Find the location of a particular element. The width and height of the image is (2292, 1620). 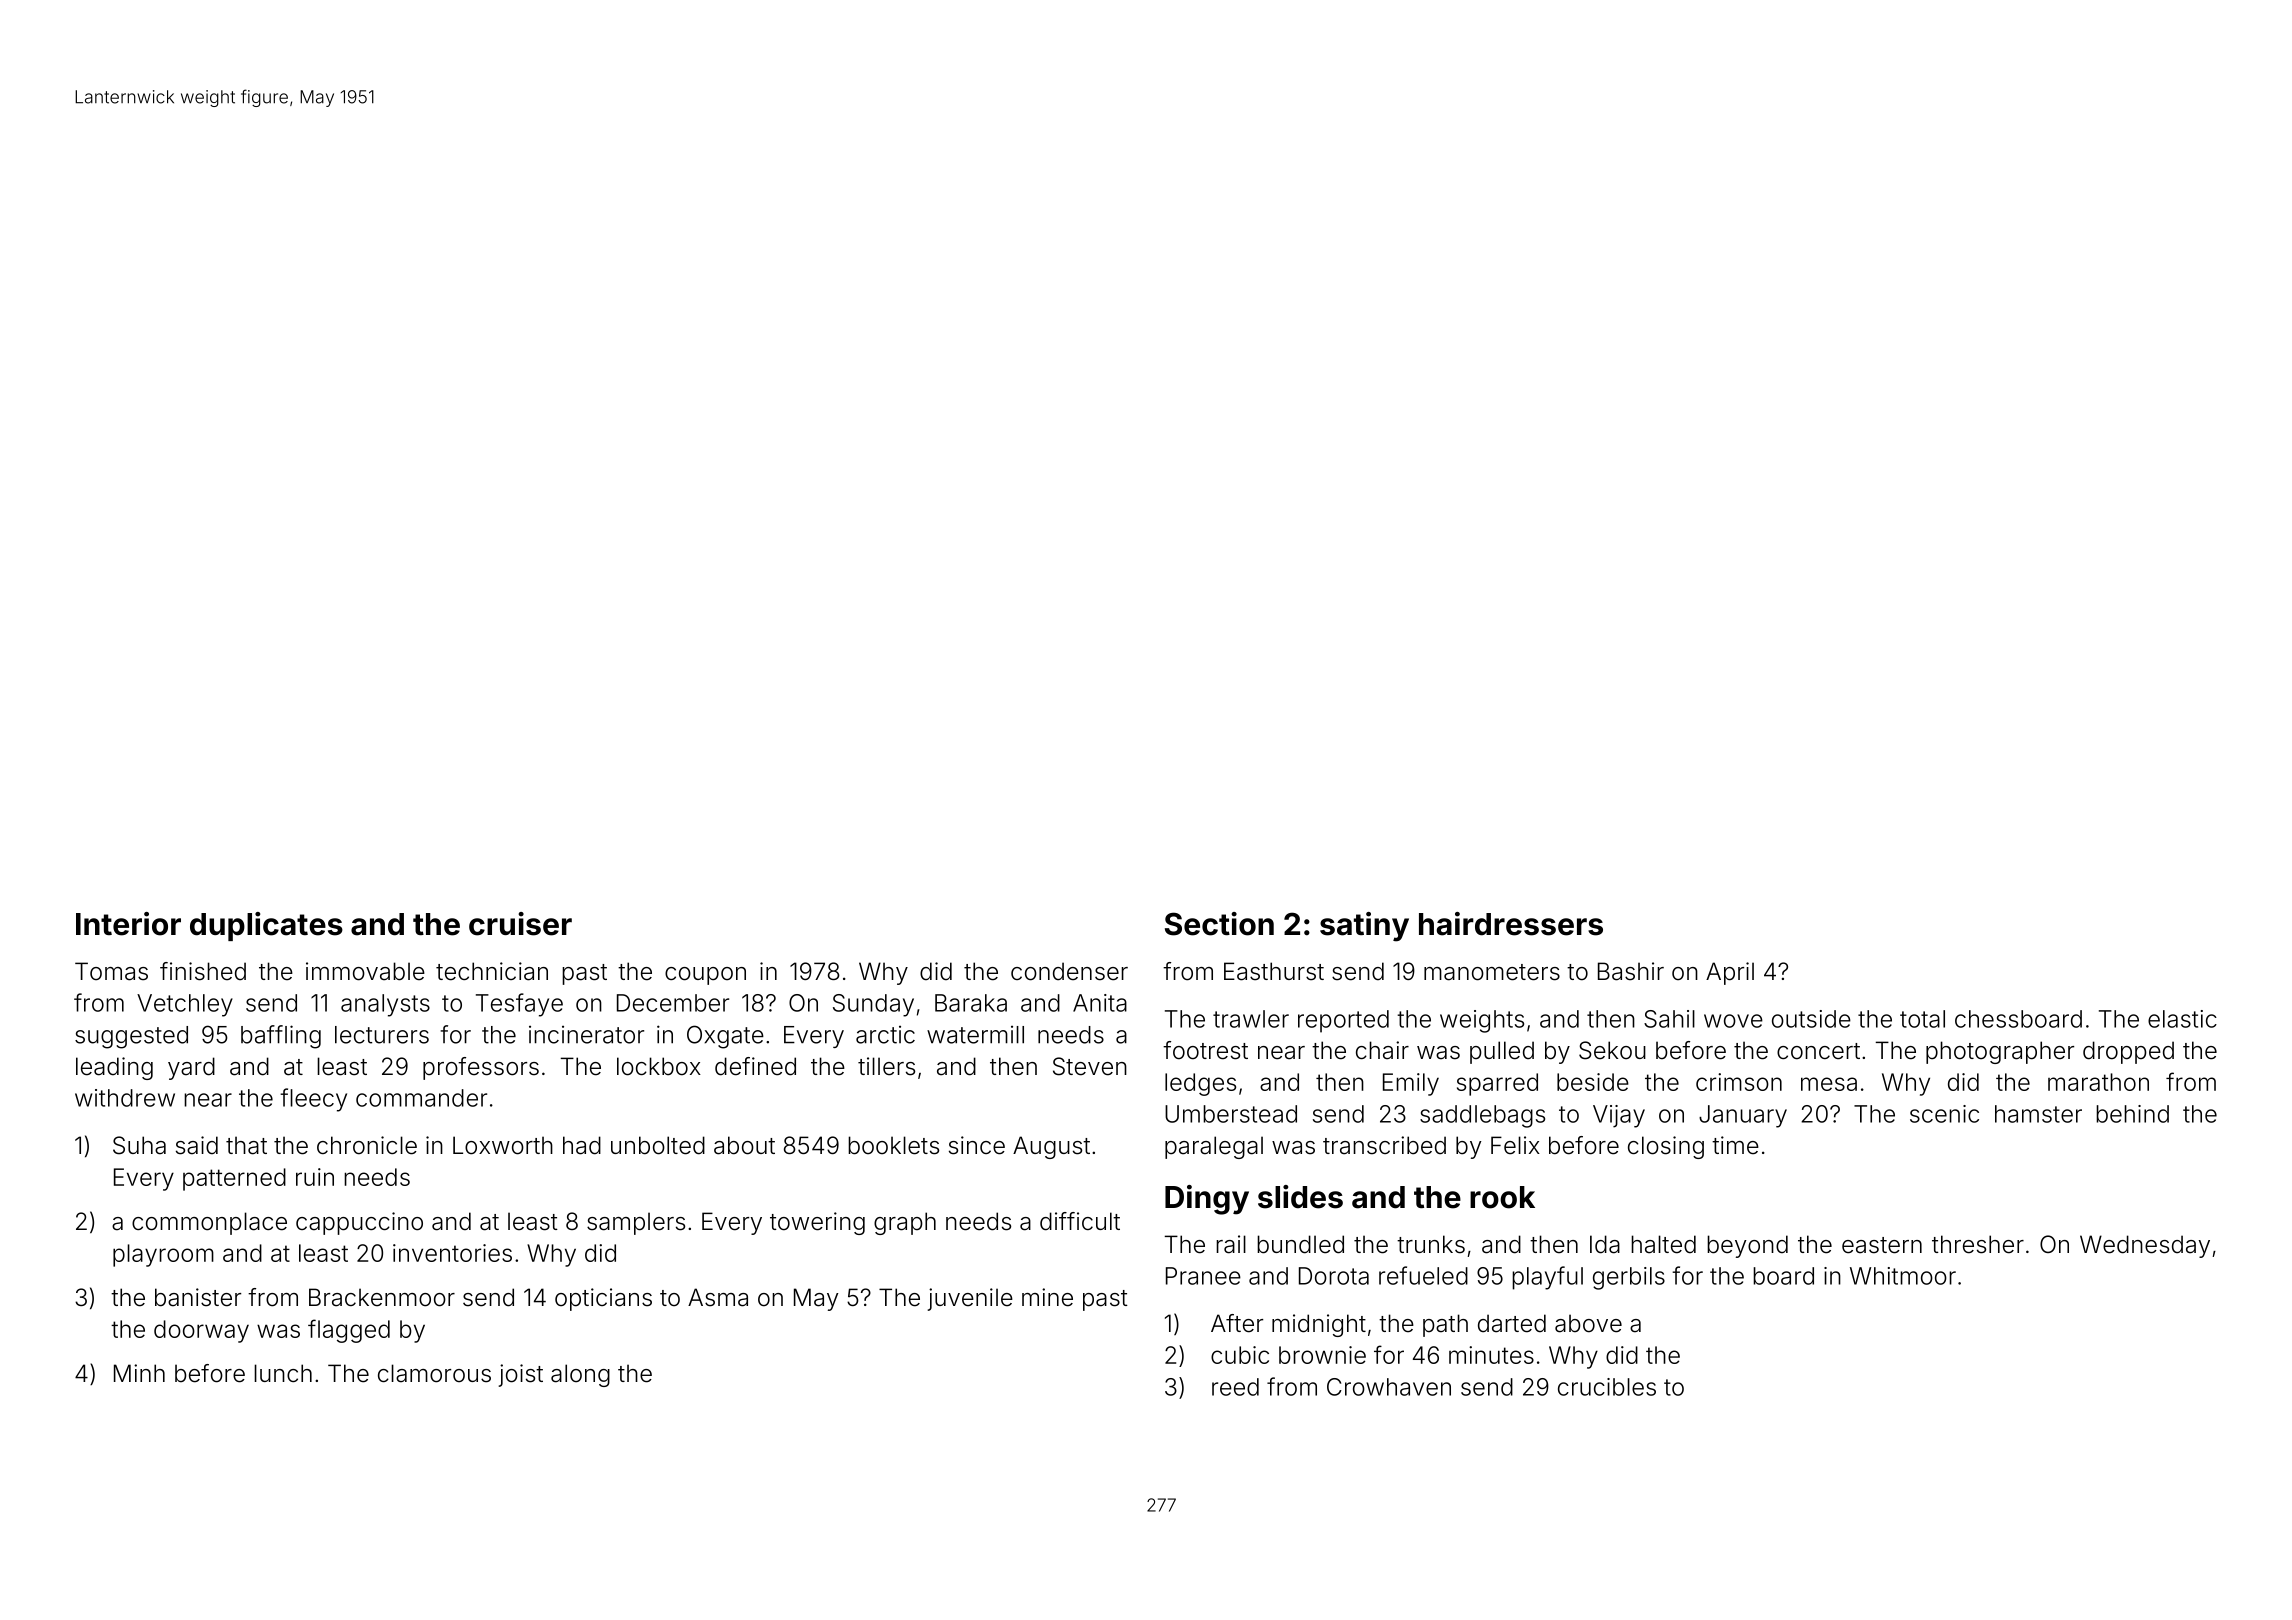

hairdressers is located at coordinates (1511, 924).
